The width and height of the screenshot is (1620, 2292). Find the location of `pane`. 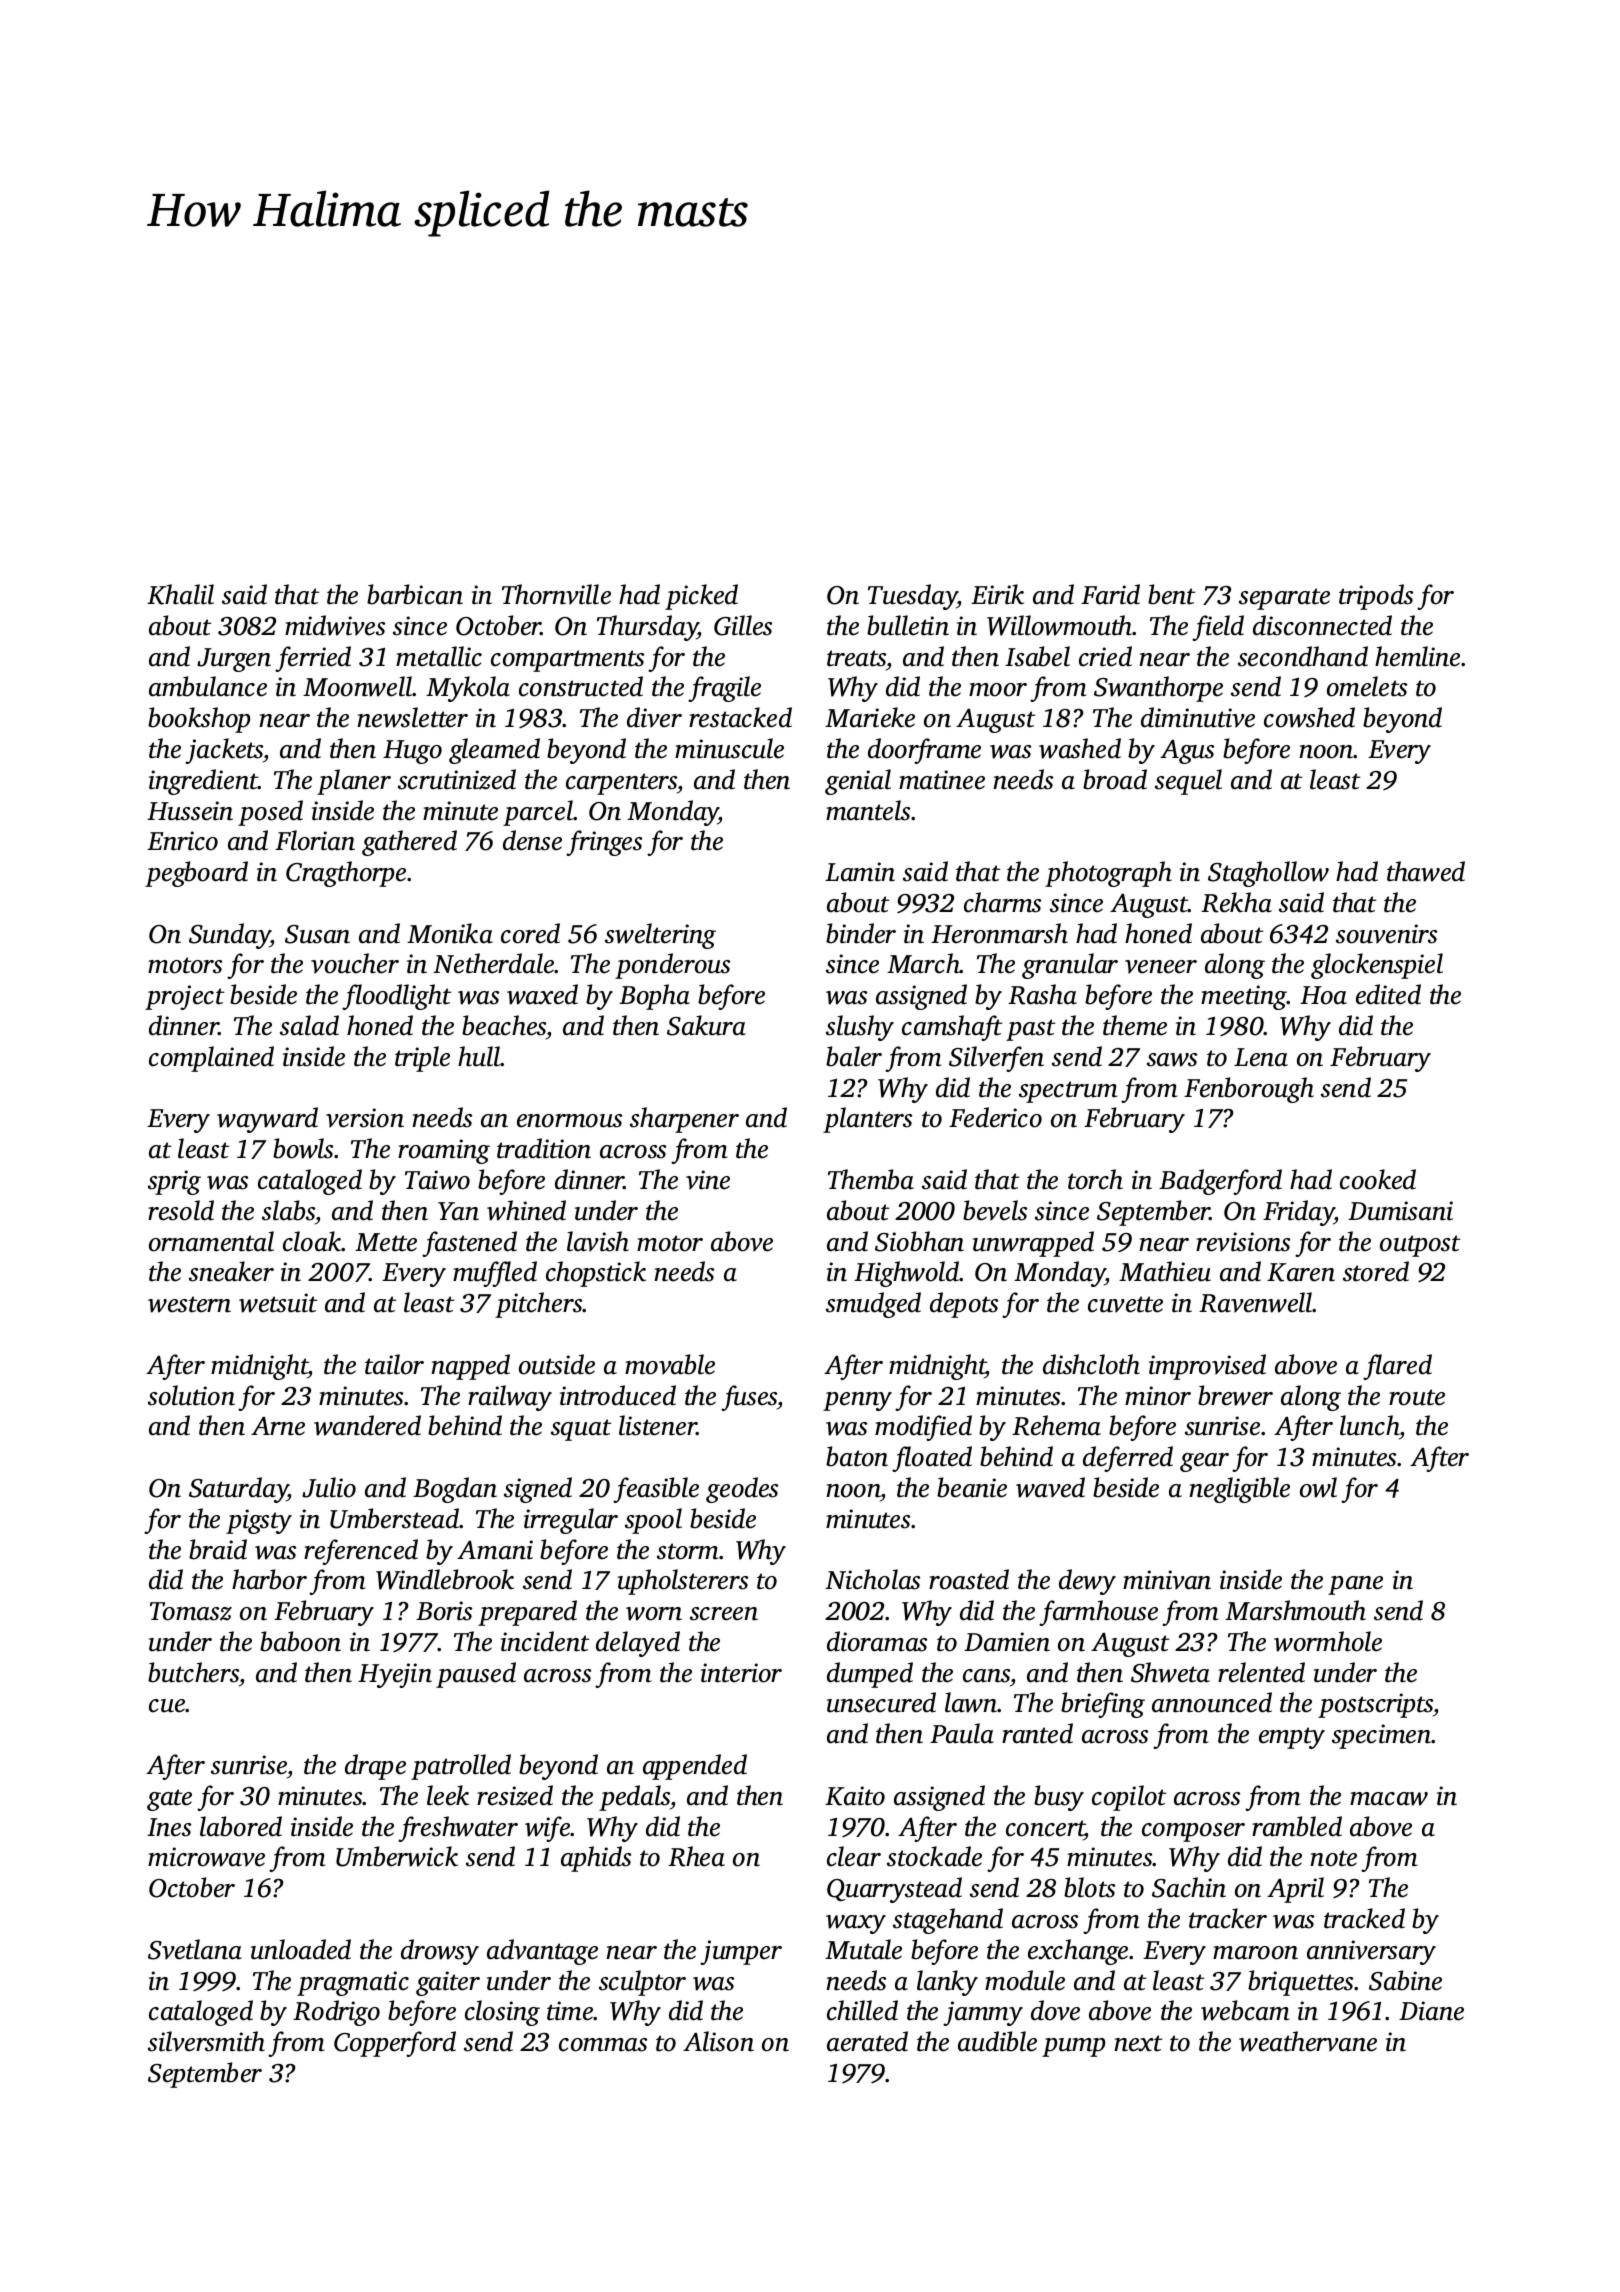

pane is located at coordinates (1355, 1585).
